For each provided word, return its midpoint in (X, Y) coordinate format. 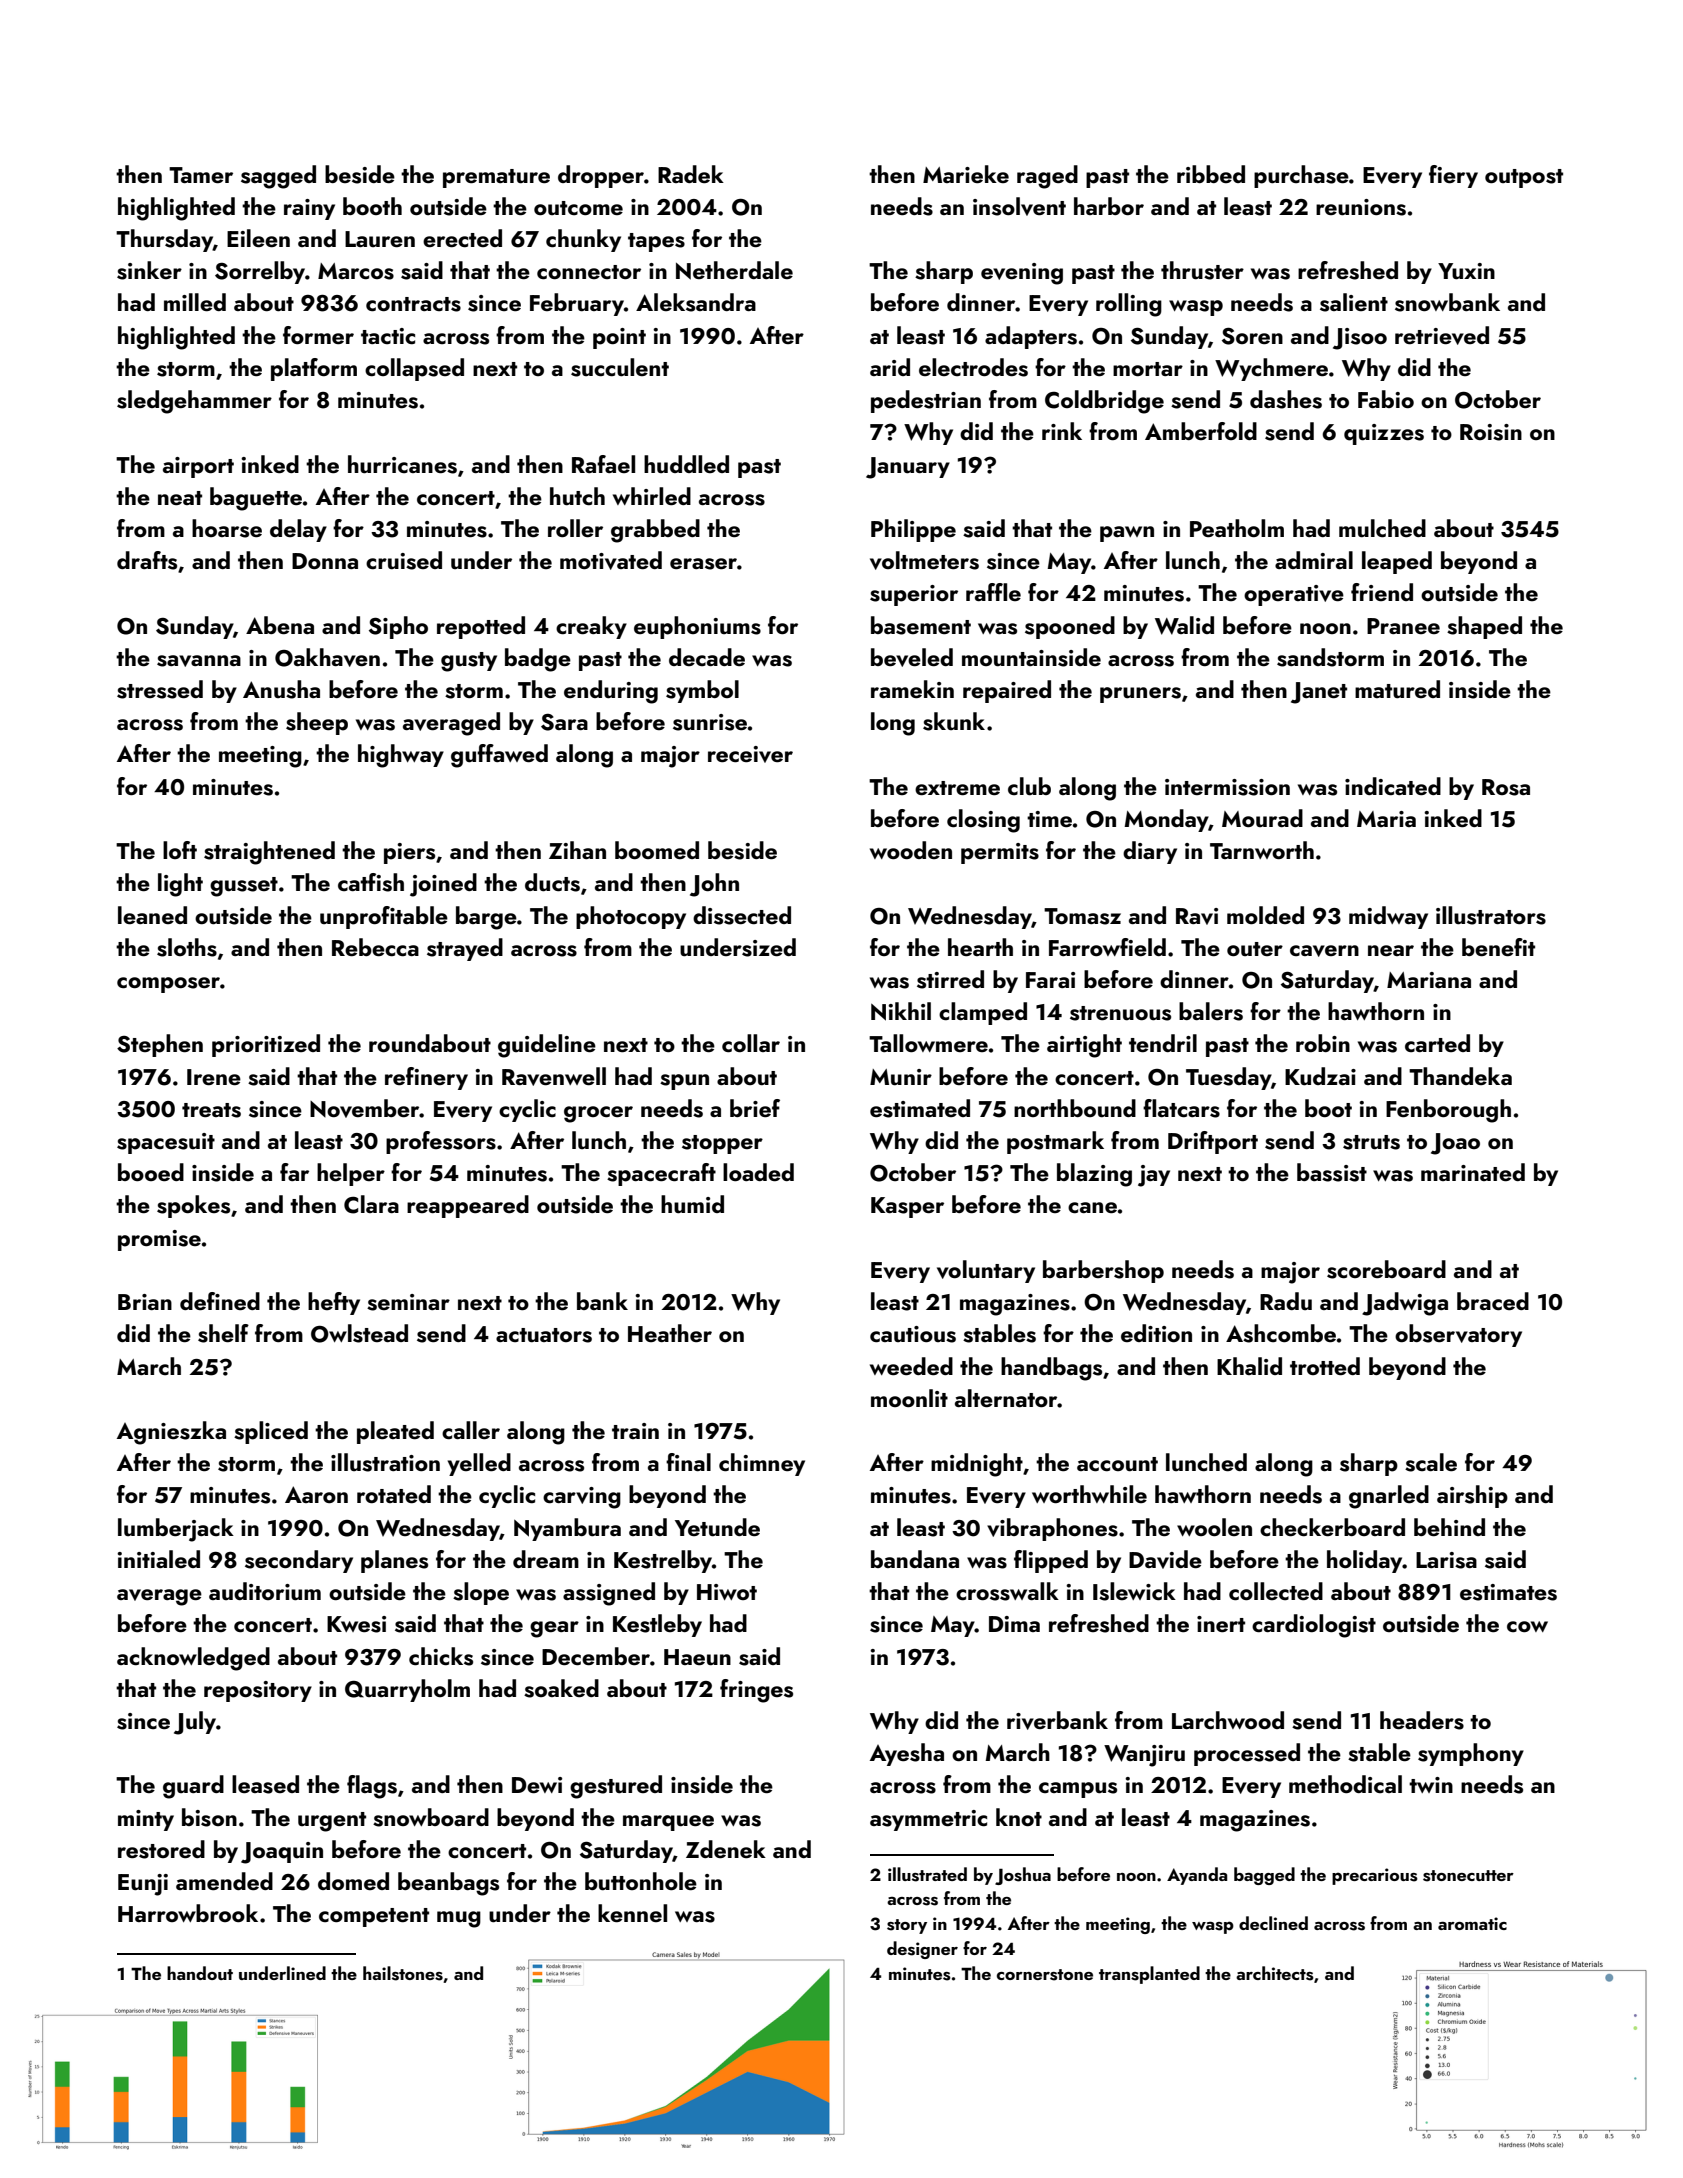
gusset (244, 887)
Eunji (143, 1885)
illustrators (1491, 915)
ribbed (1211, 174)
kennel (632, 1913)
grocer (598, 1114)
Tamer (201, 175)
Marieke (966, 174)
